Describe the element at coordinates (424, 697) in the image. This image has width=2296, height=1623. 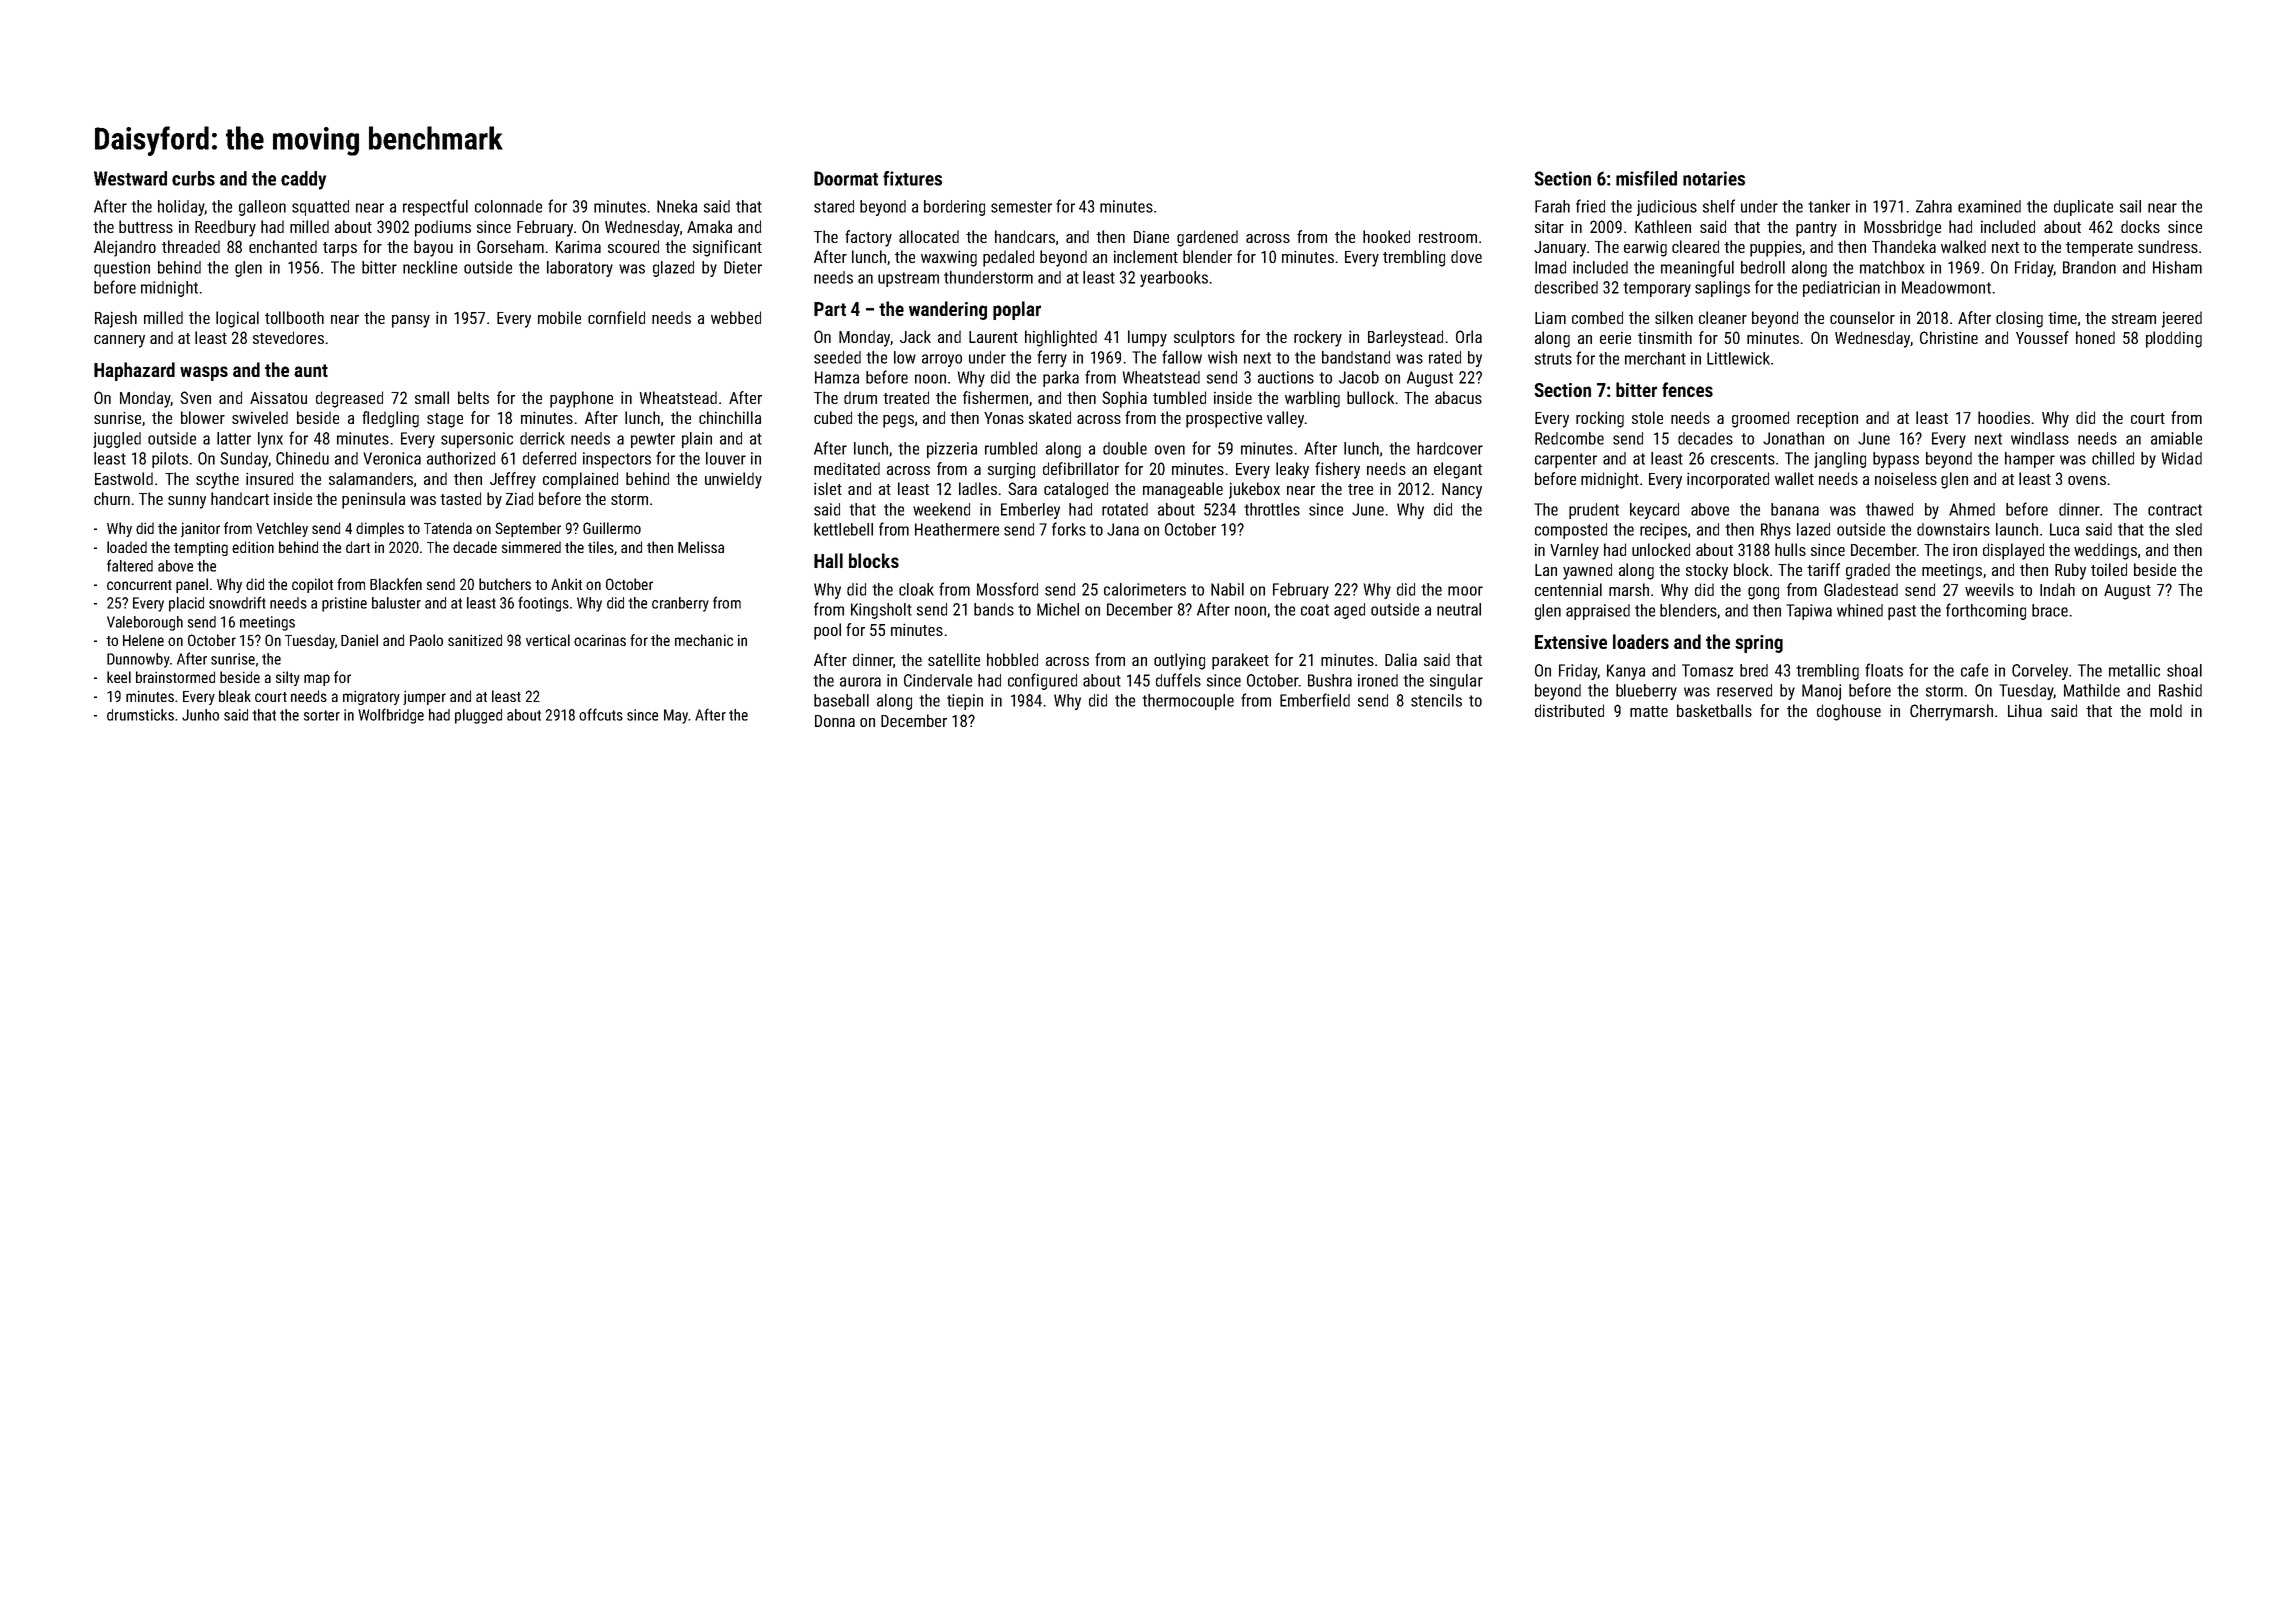
I see `jumper` at that location.
